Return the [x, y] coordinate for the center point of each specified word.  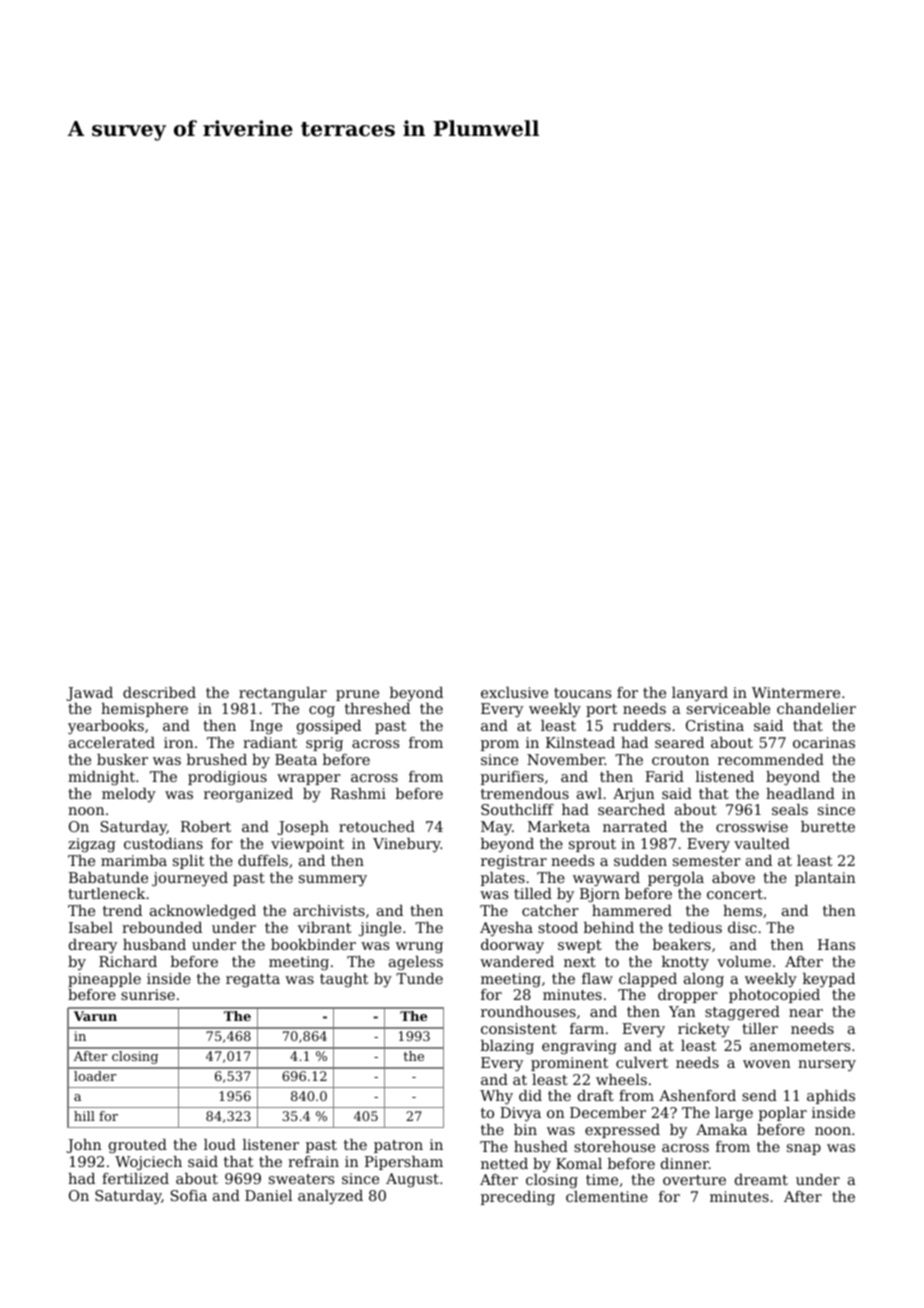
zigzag [92, 845]
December [608, 1112]
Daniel [268, 1195]
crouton [680, 760]
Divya [520, 1114]
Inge [266, 727]
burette [828, 826]
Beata [296, 759]
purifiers [512, 778]
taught [344, 980]
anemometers [800, 1046]
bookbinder [313, 944]
